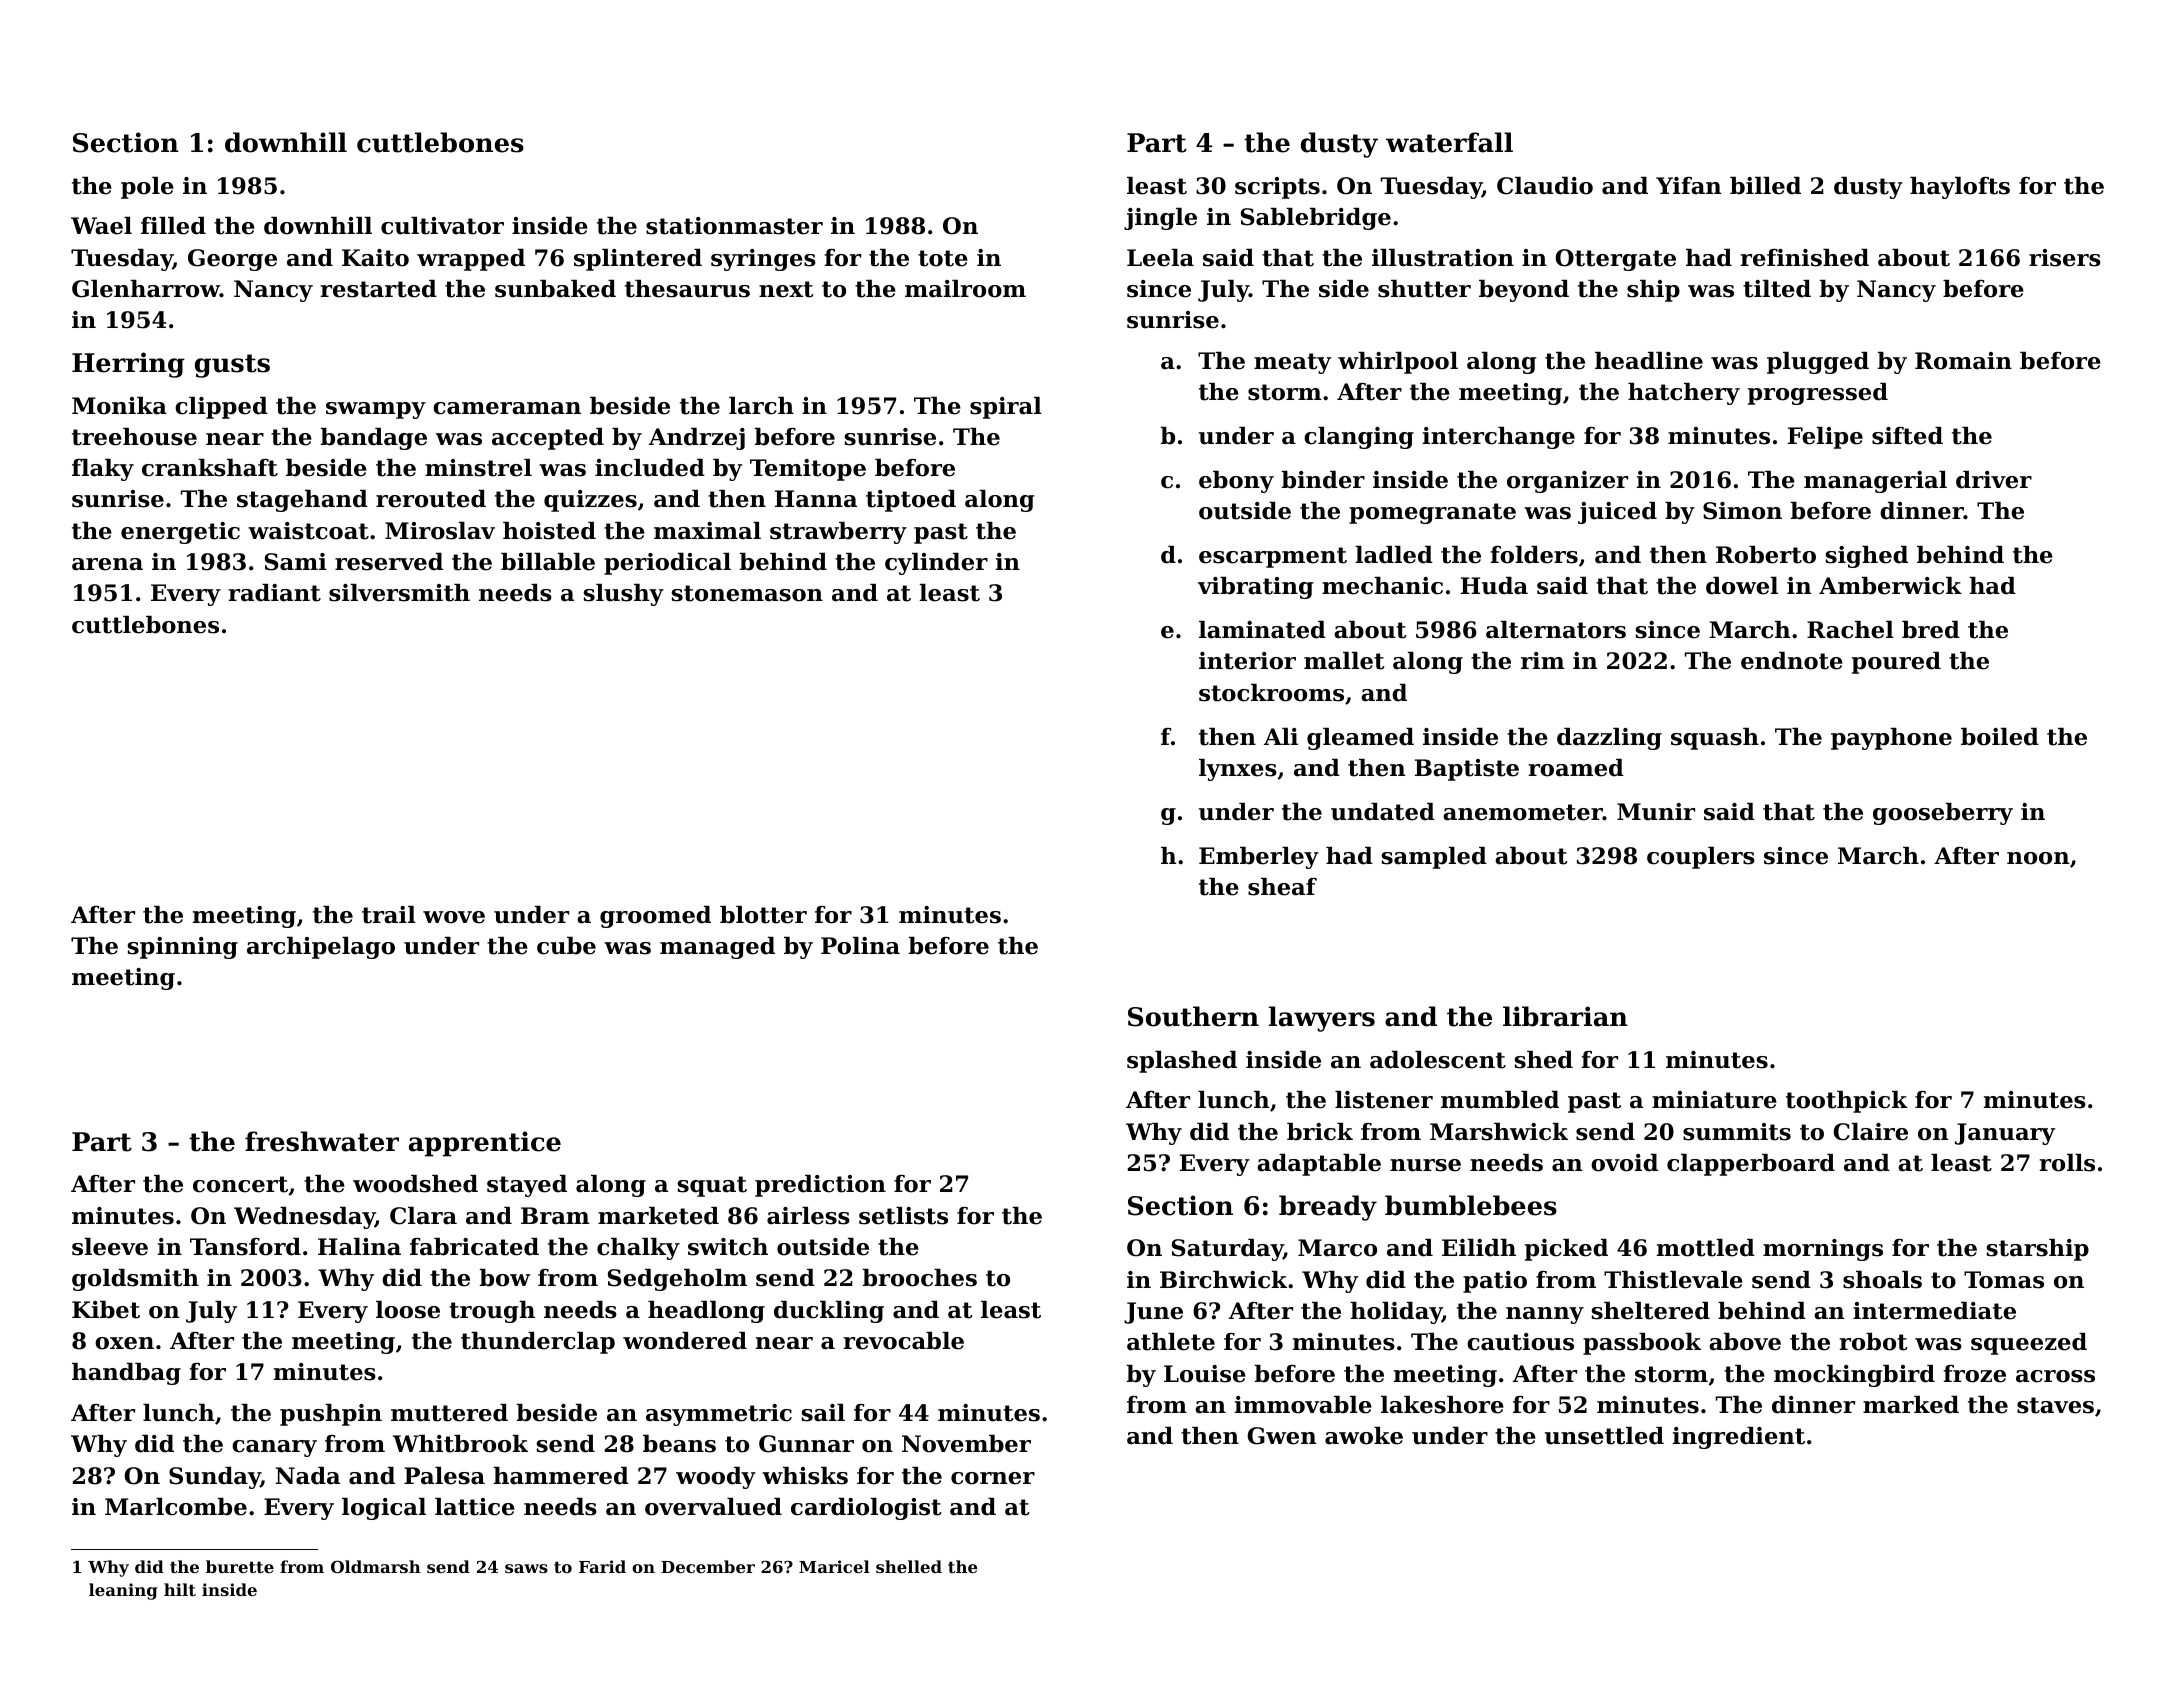 This screenshot has width=2178, height=1683. Describe the element at coordinates (602, 1566) in the screenshot. I see `Farid` at that location.
